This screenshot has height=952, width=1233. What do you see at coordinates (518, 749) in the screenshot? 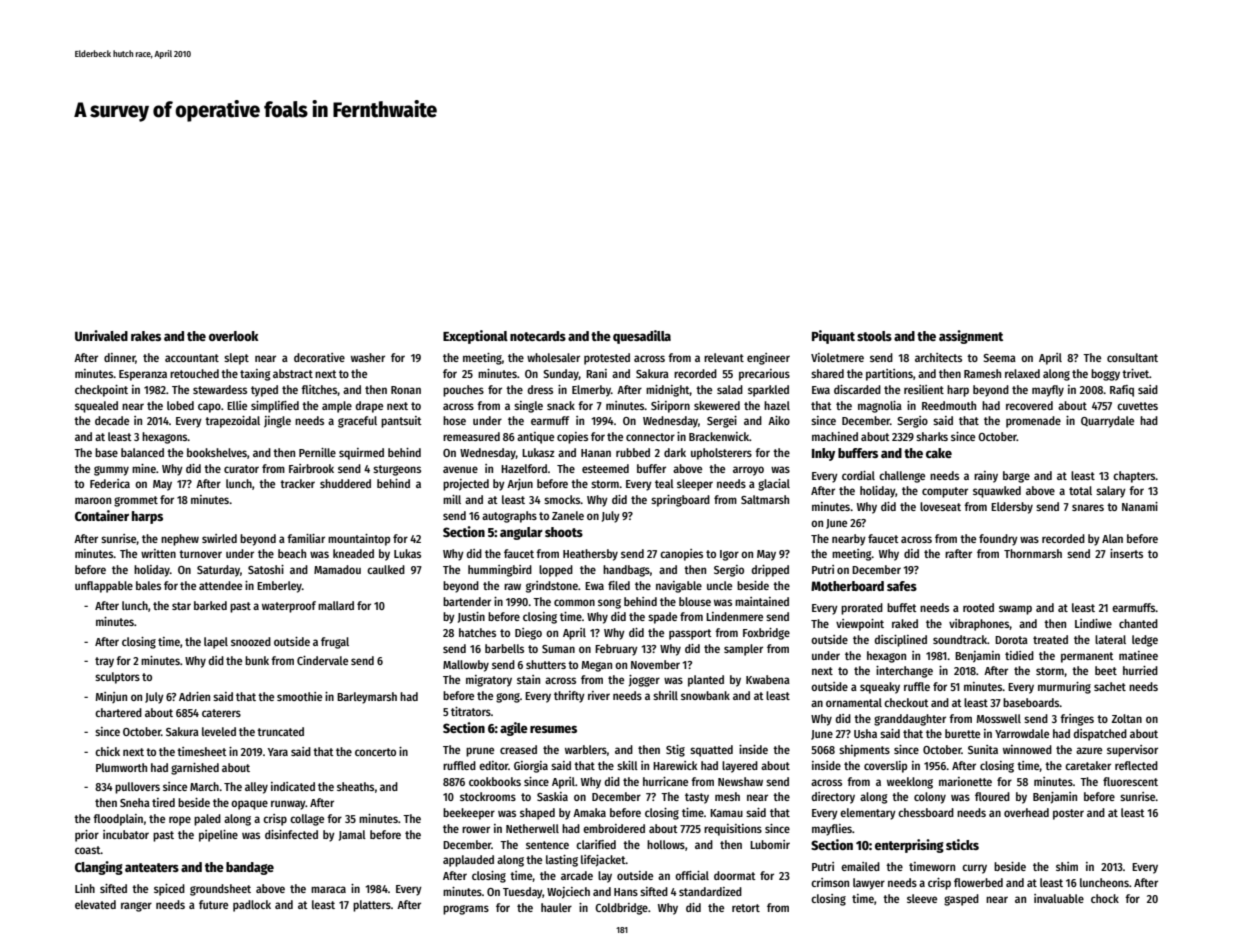
I see `creased` at bounding box center [518, 749].
